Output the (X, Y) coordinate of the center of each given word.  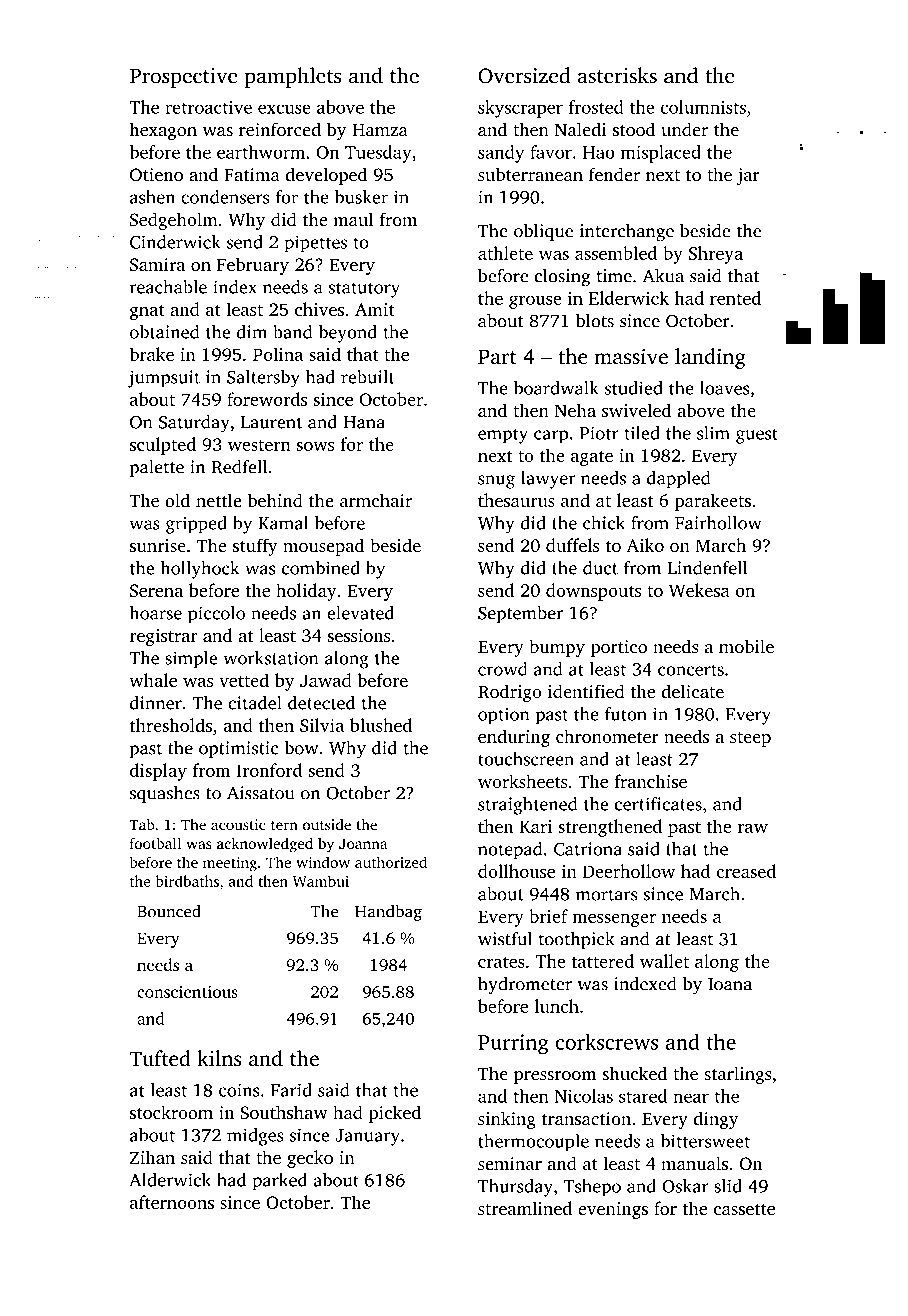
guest (757, 436)
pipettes (315, 244)
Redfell (239, 467)
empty (503, 436)
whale (153, 680)
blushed (381, 725)
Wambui (321, 881)
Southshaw (284, 1112)
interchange (627, 233)
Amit (375, 309)
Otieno (156, 175)
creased (746, 871)
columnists (703, 107)
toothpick (577, 941)
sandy (501, 154)
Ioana (730, 984)
